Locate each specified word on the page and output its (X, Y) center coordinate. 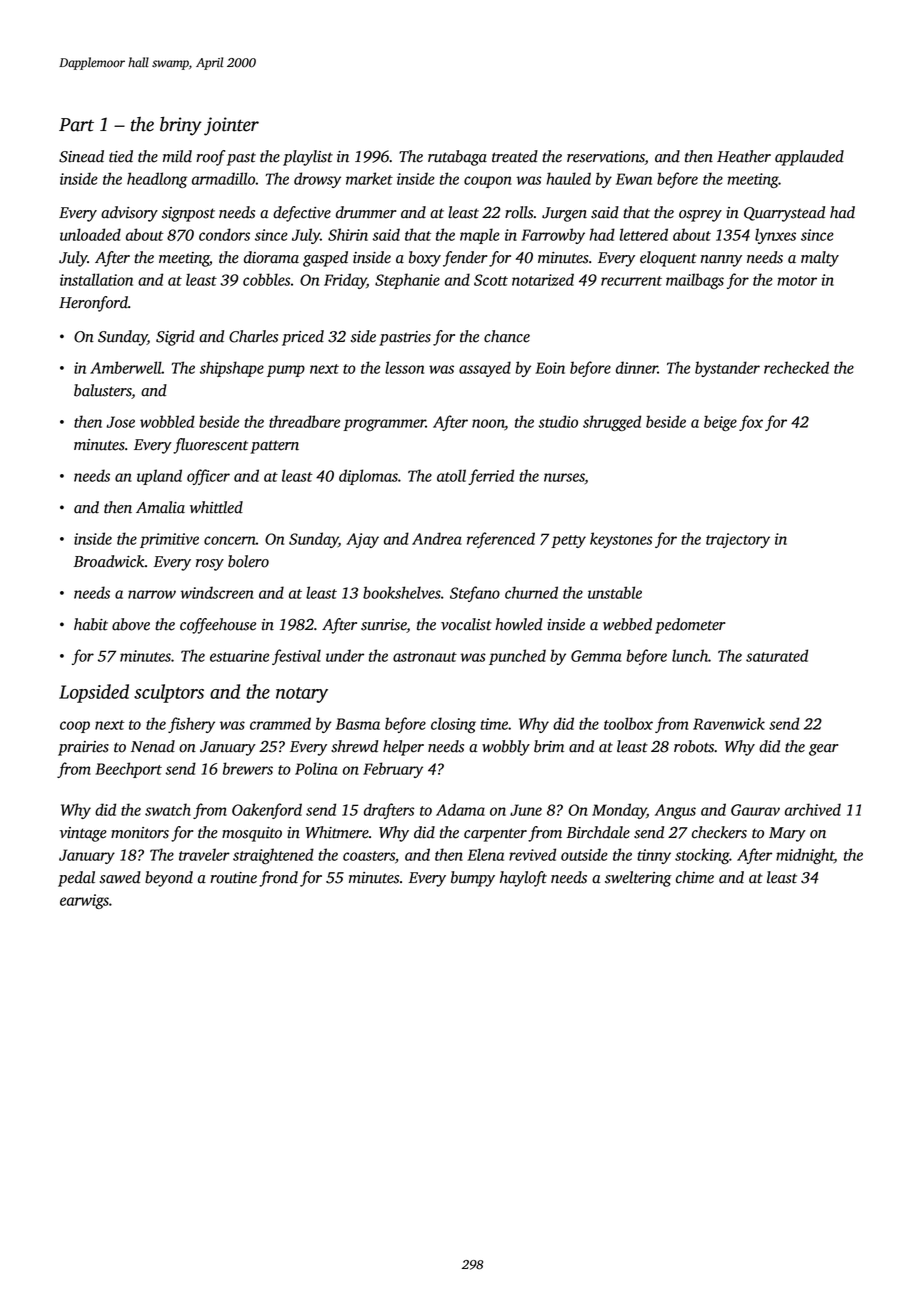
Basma (358, 724)
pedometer (690, 626)
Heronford (93, 304)
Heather (744, 156)
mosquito (252, 834)
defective (302, 214)
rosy (210, 565)
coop (75, 727)
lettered (644, 234)
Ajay (362, 540)
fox (751, 423)
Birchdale (598, 832)
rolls (519, 212)
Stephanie (407, 281)
